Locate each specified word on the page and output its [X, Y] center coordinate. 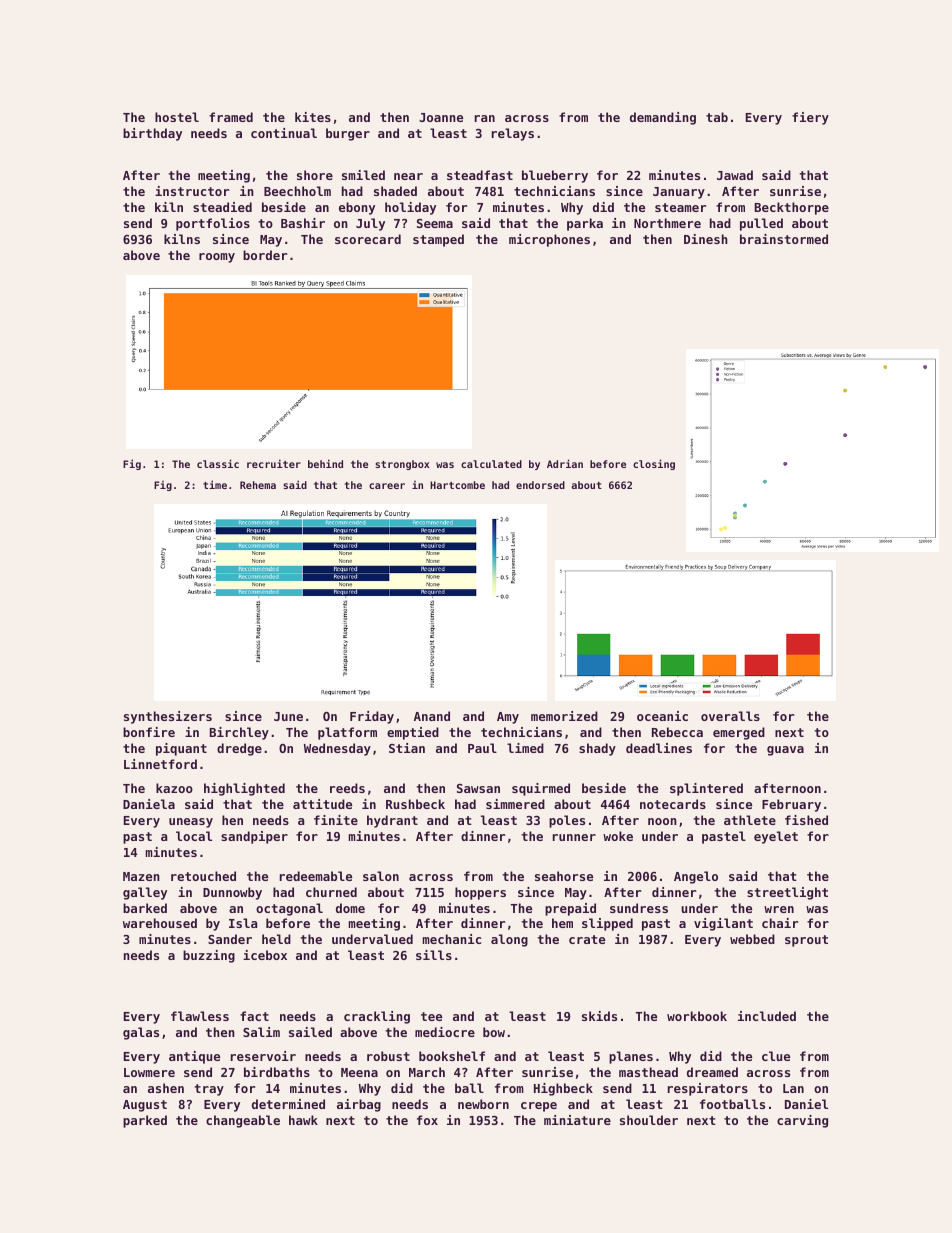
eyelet [776, 837]
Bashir [303, 223]
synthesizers [168, 717]
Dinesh [706, 239]
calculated [491, 464]
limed [525, 748]
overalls [730, 716]
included [767, 1016]
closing [654, 464]
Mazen [141, 876]
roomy [217, 258]
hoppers [480, 893]
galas [141, 1033]
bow [494, 1032]
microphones [549, 240]
